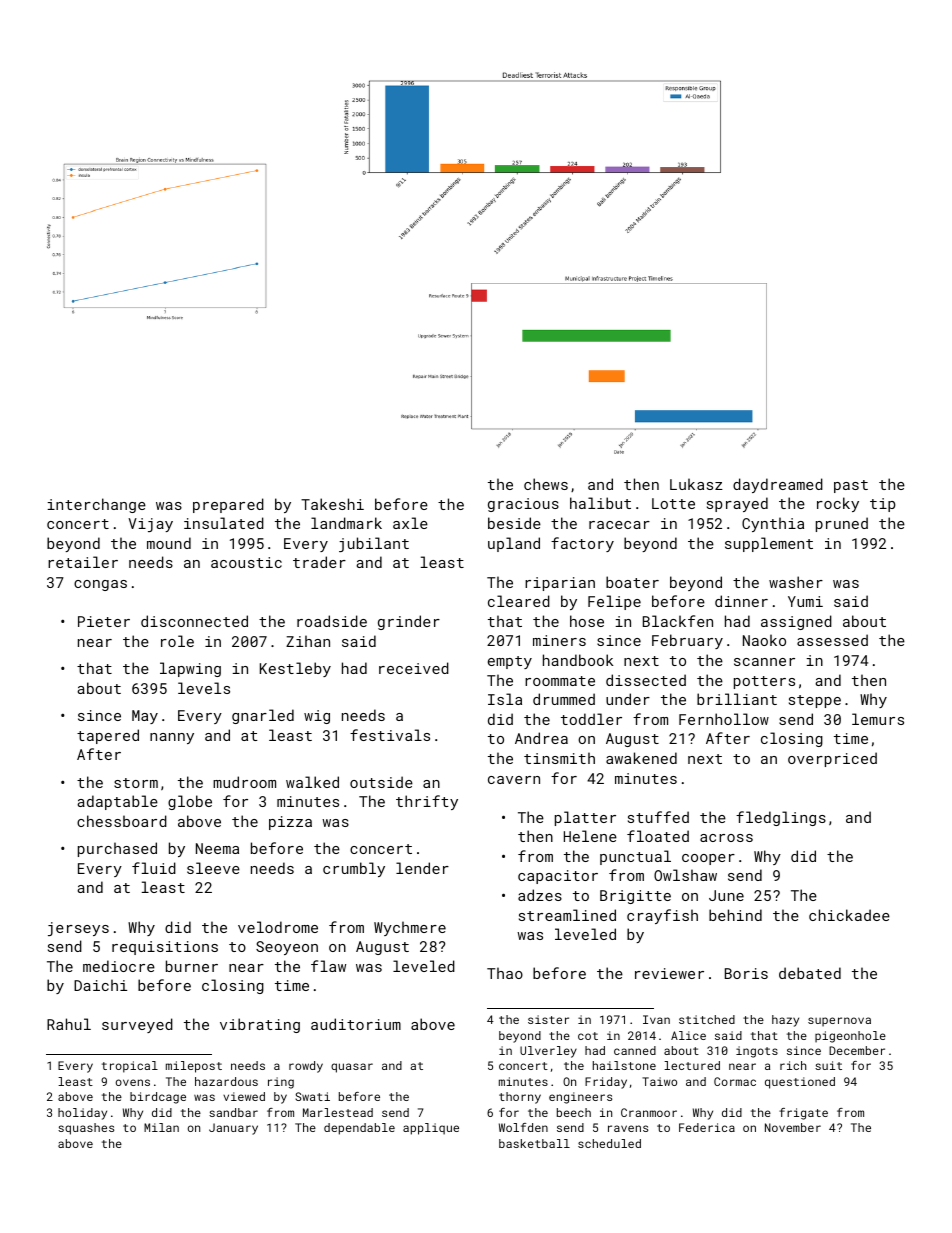  What do you see at coordinates (707, 1019) in the document?
I see `stitched` at bounding box center [707, 1019].
